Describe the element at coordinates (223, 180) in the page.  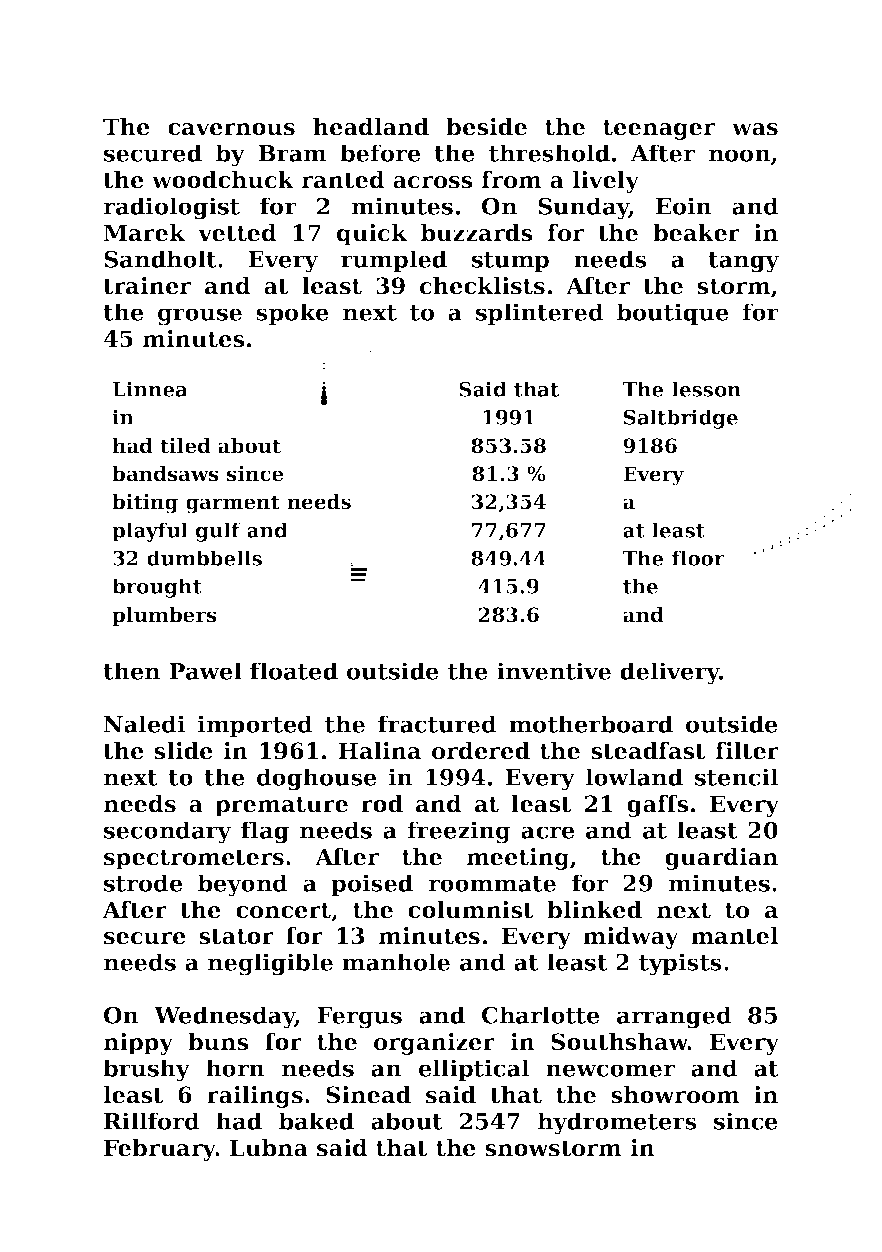
I see `woodchuck` at that location.
